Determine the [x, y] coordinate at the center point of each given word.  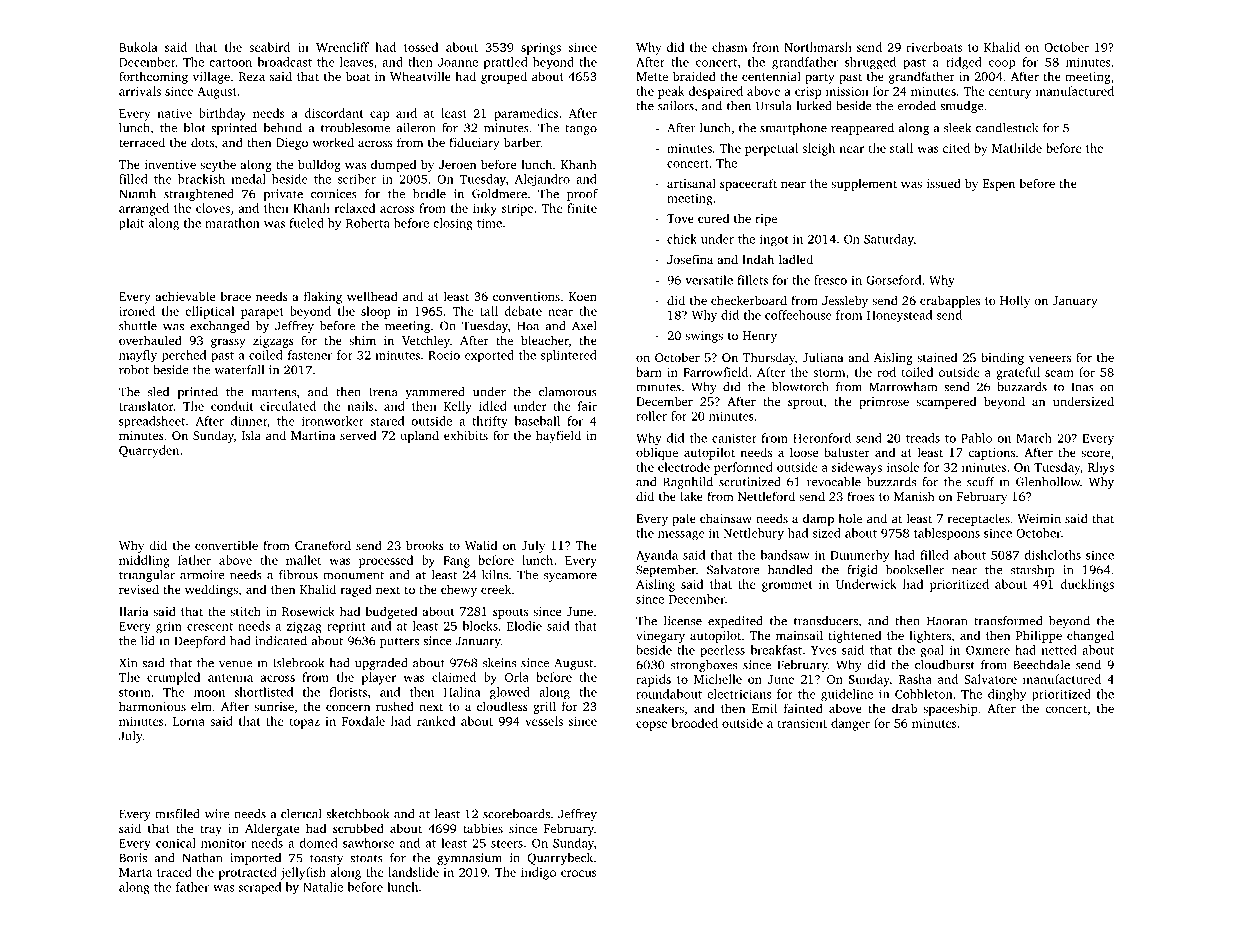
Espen [999, 185]
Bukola [138, 47]
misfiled [177, 814]
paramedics [526, 114]
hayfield [558, 436]
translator [146, 406]
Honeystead [899, 316]
